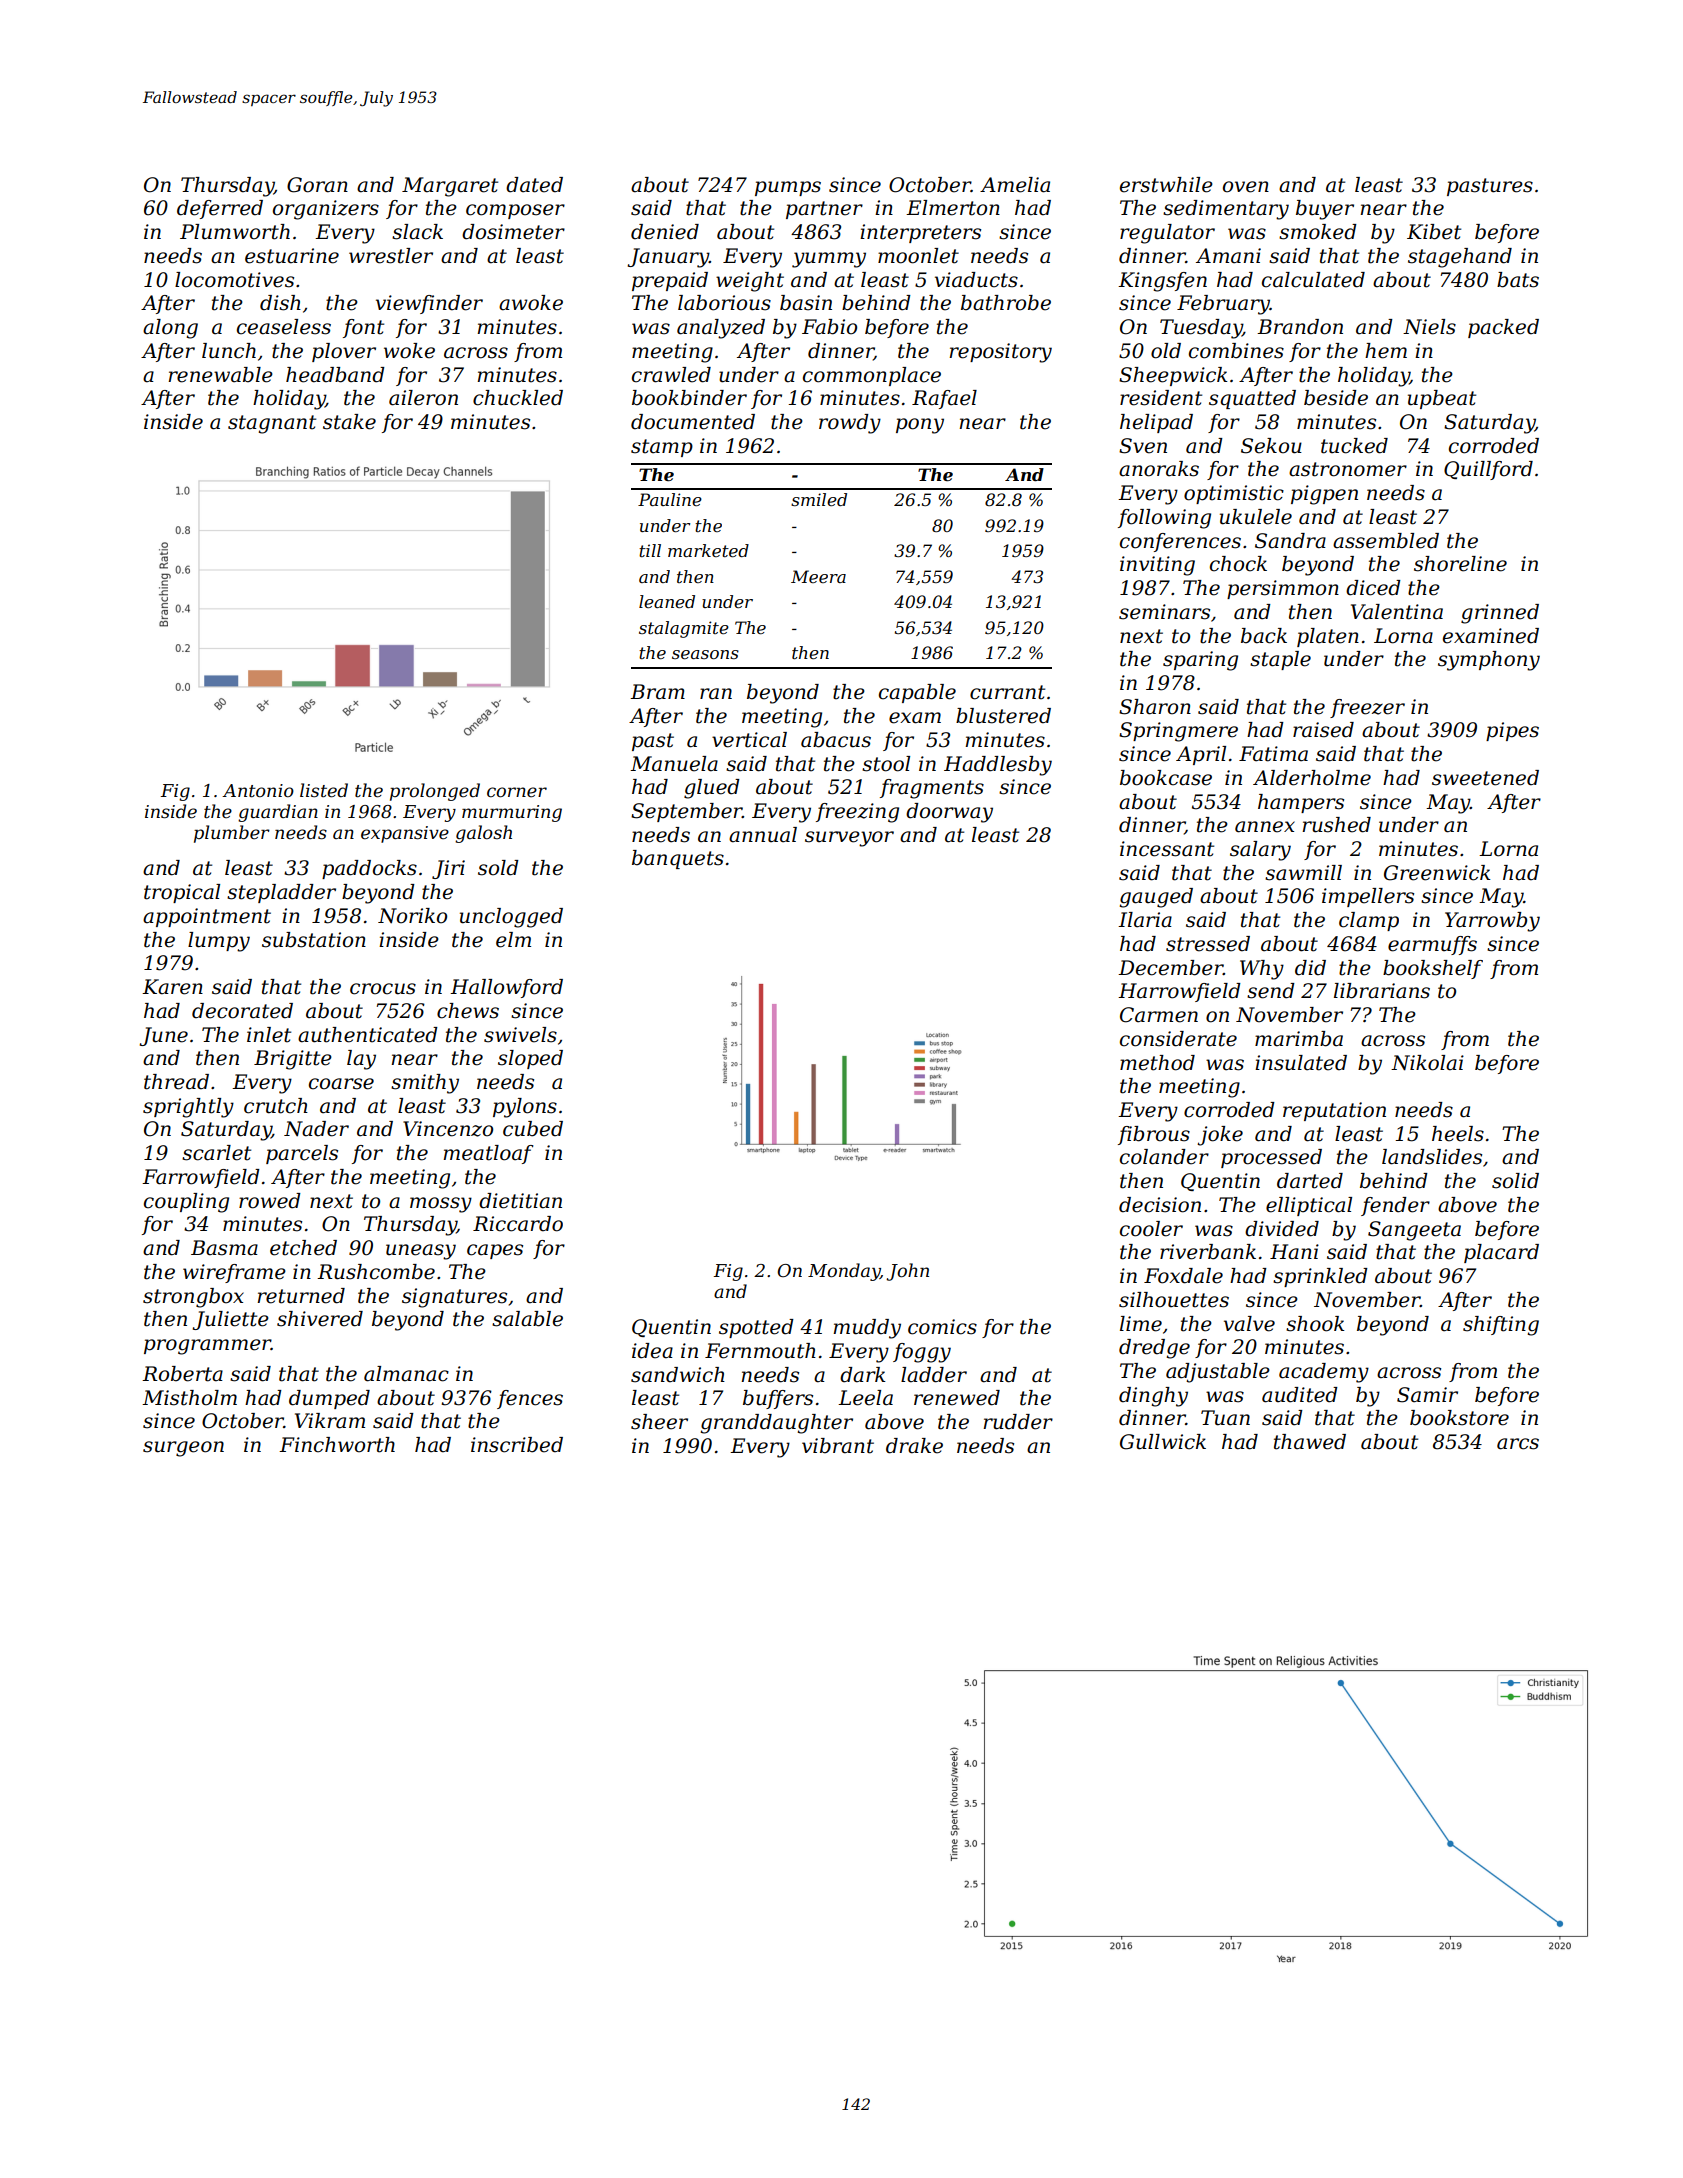 The image size is (1683, 2178). What do you see at coordinates (667, 601) in the page?
I see `leaned` at bounding box center [667, 601].
